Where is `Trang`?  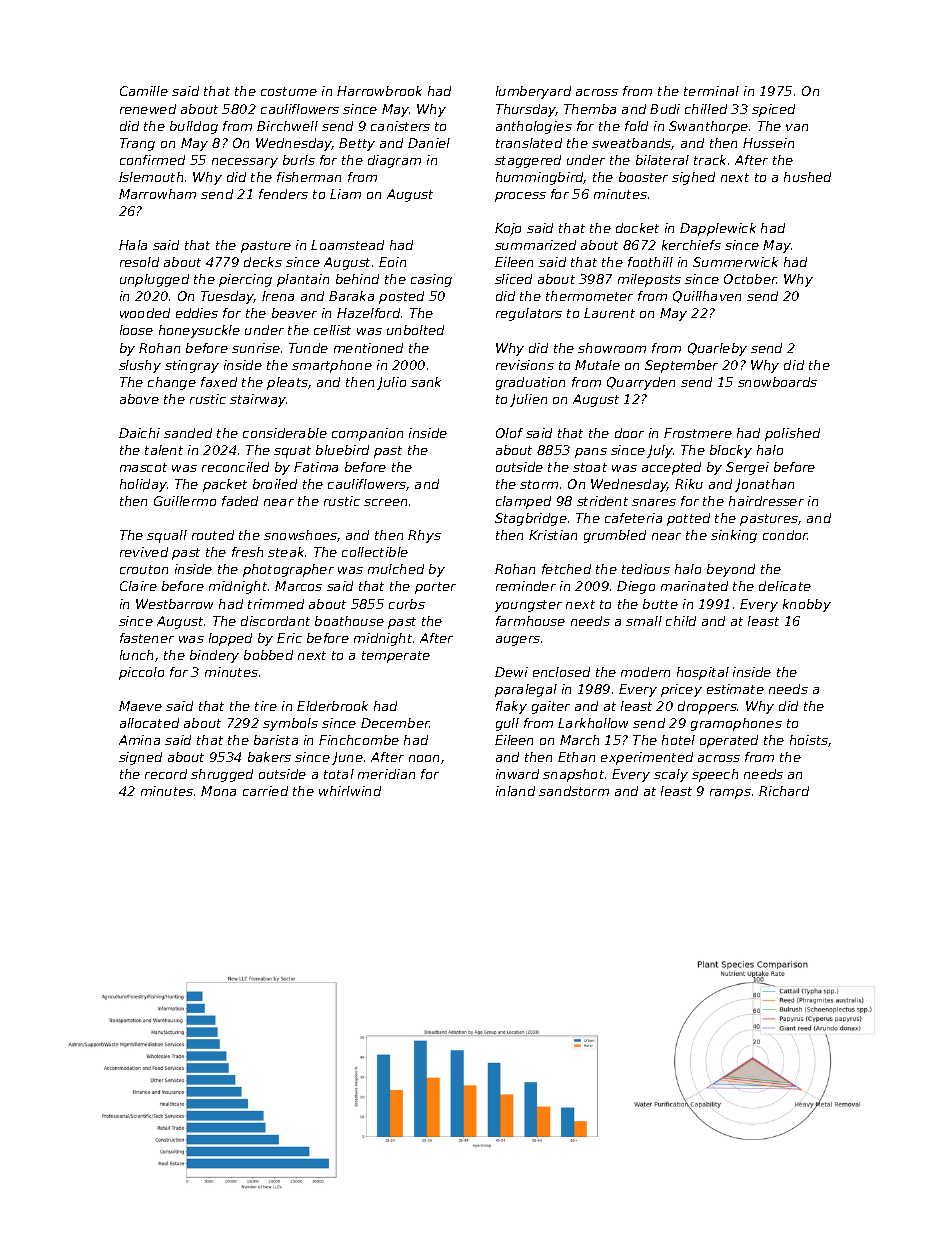
Trang is located at coordinates (137, 144).
